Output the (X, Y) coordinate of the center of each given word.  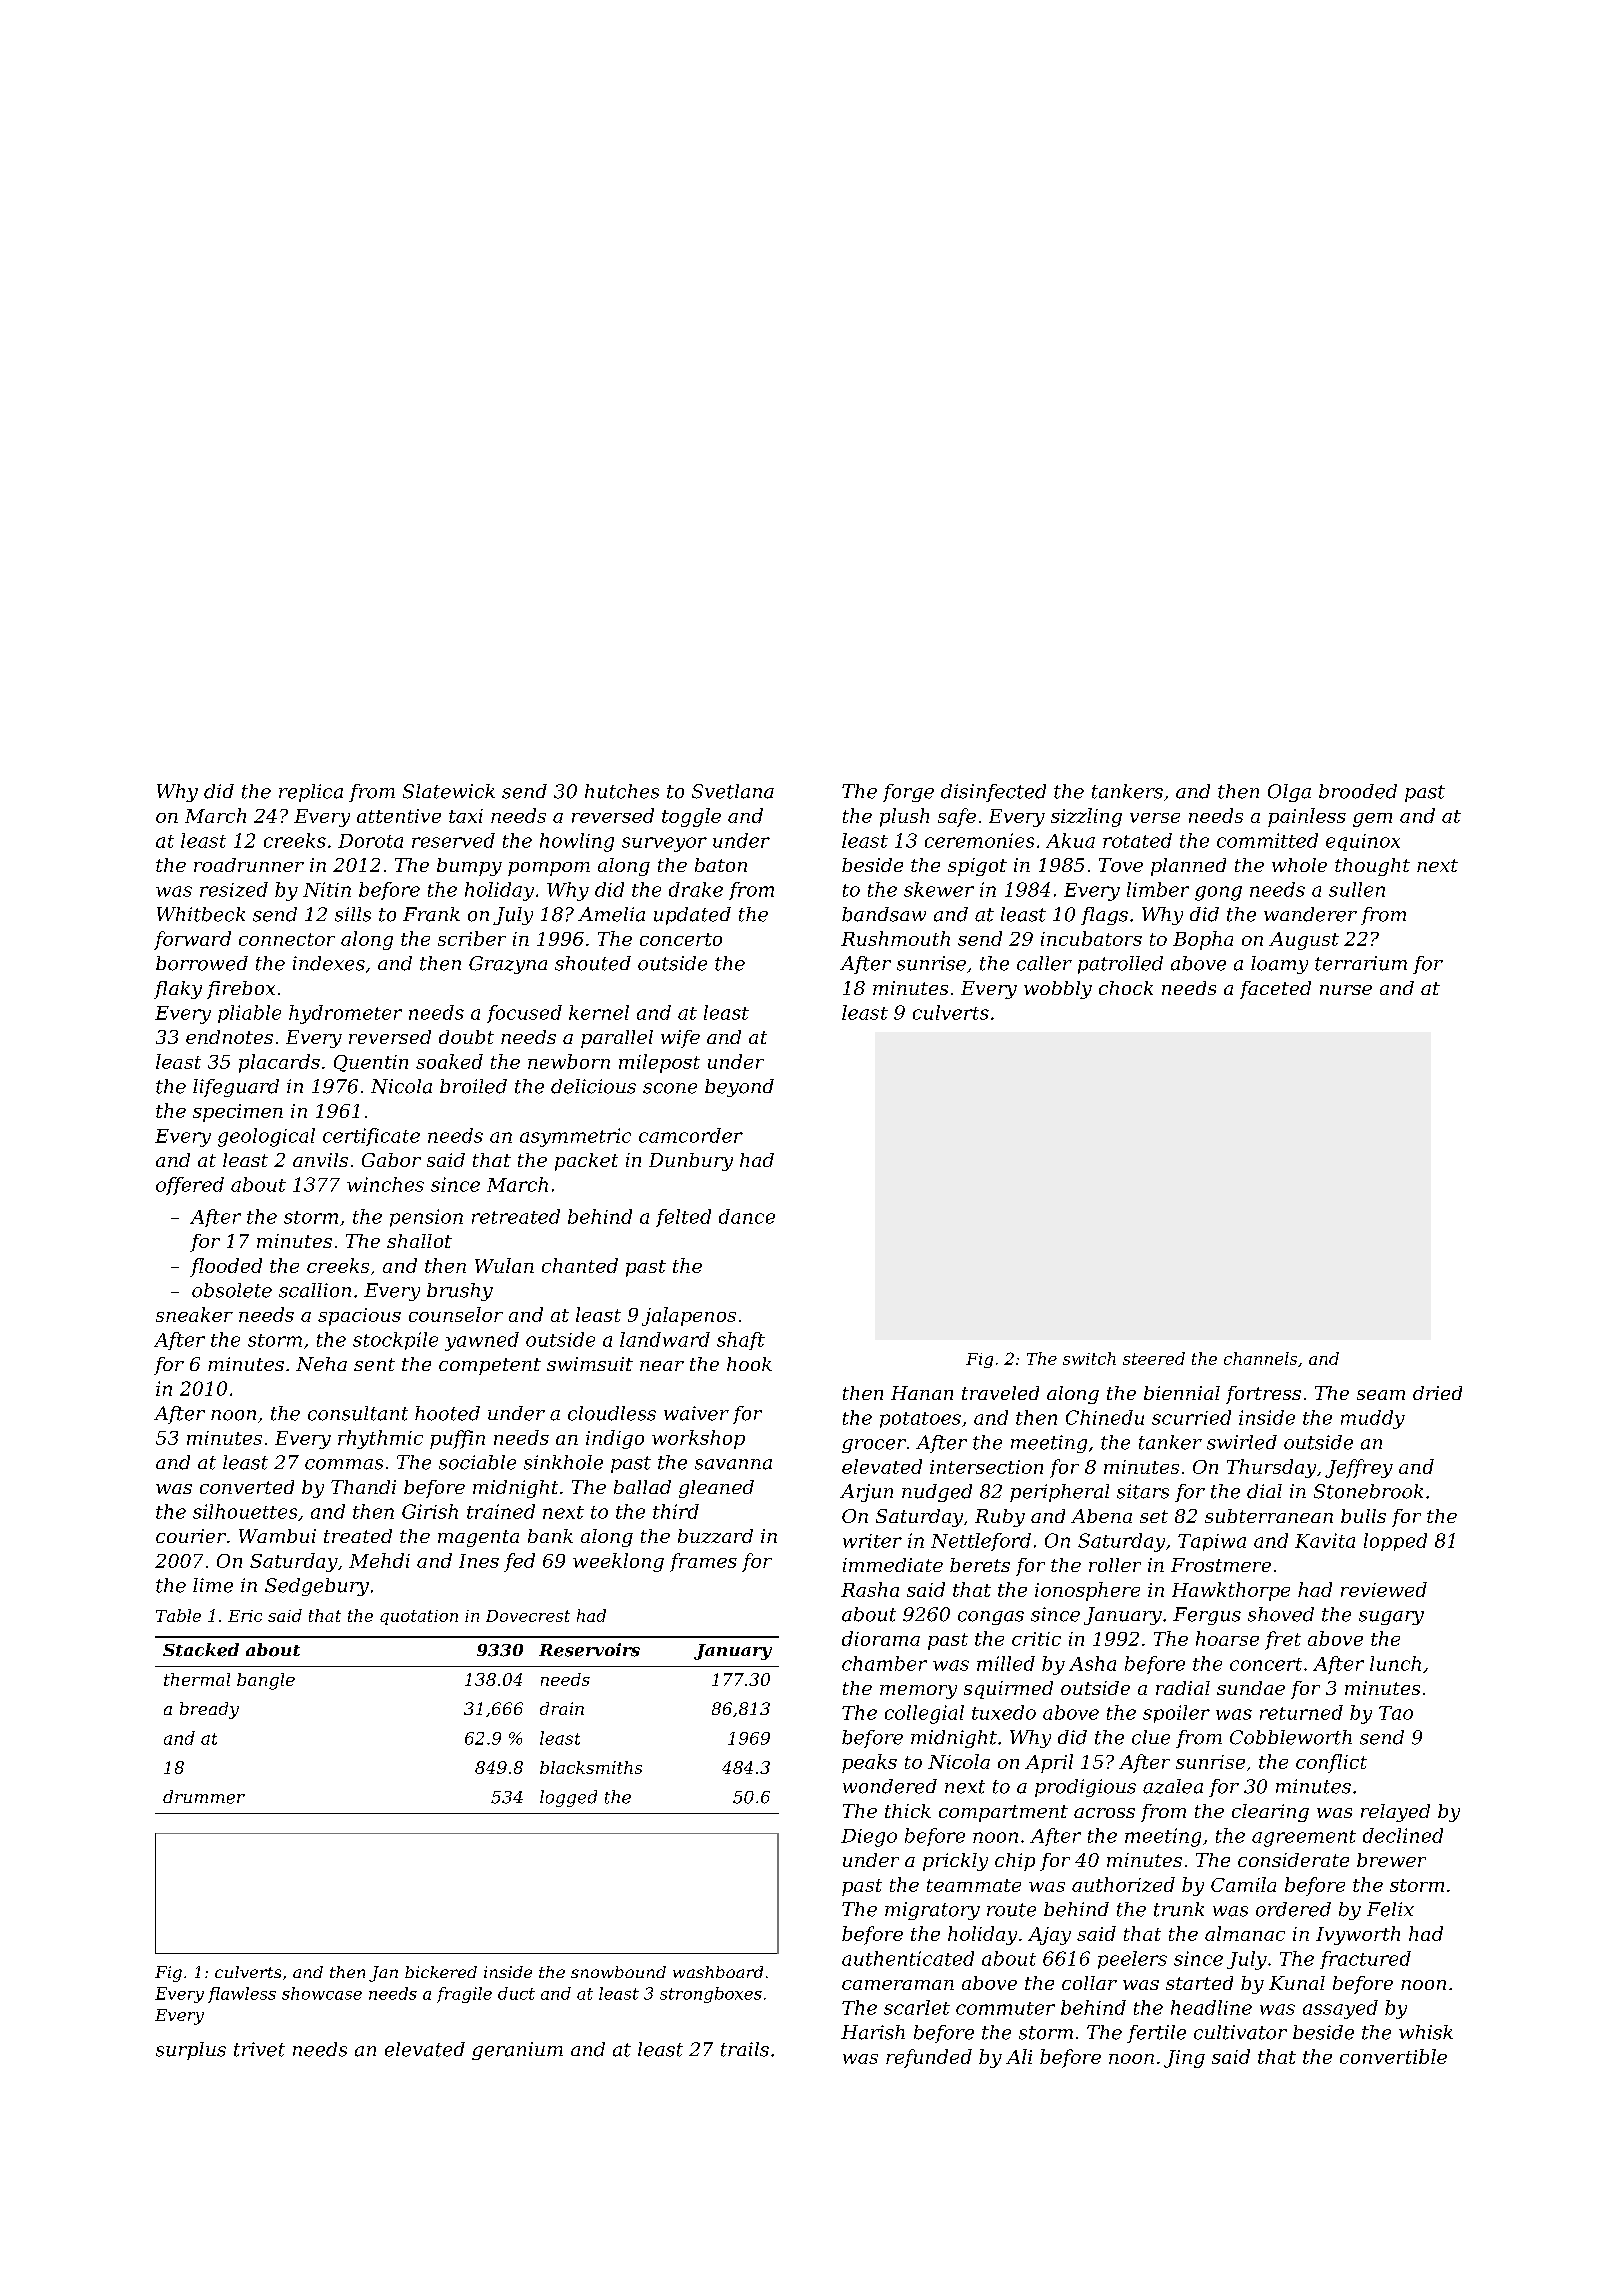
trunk (1179, 1909)
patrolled (1120, 965)
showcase (322, 1993)
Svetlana (733, 791)
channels (1260, 1358)
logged (568, 1798)
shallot (419, 1241)
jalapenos (689, 1316)
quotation (419, 1617)
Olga (1289, 793)
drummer (204, 1797)
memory (918, 1692)
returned (1301, 1712)
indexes (329, 963)
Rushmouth (895, 938)
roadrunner (249, 865)
